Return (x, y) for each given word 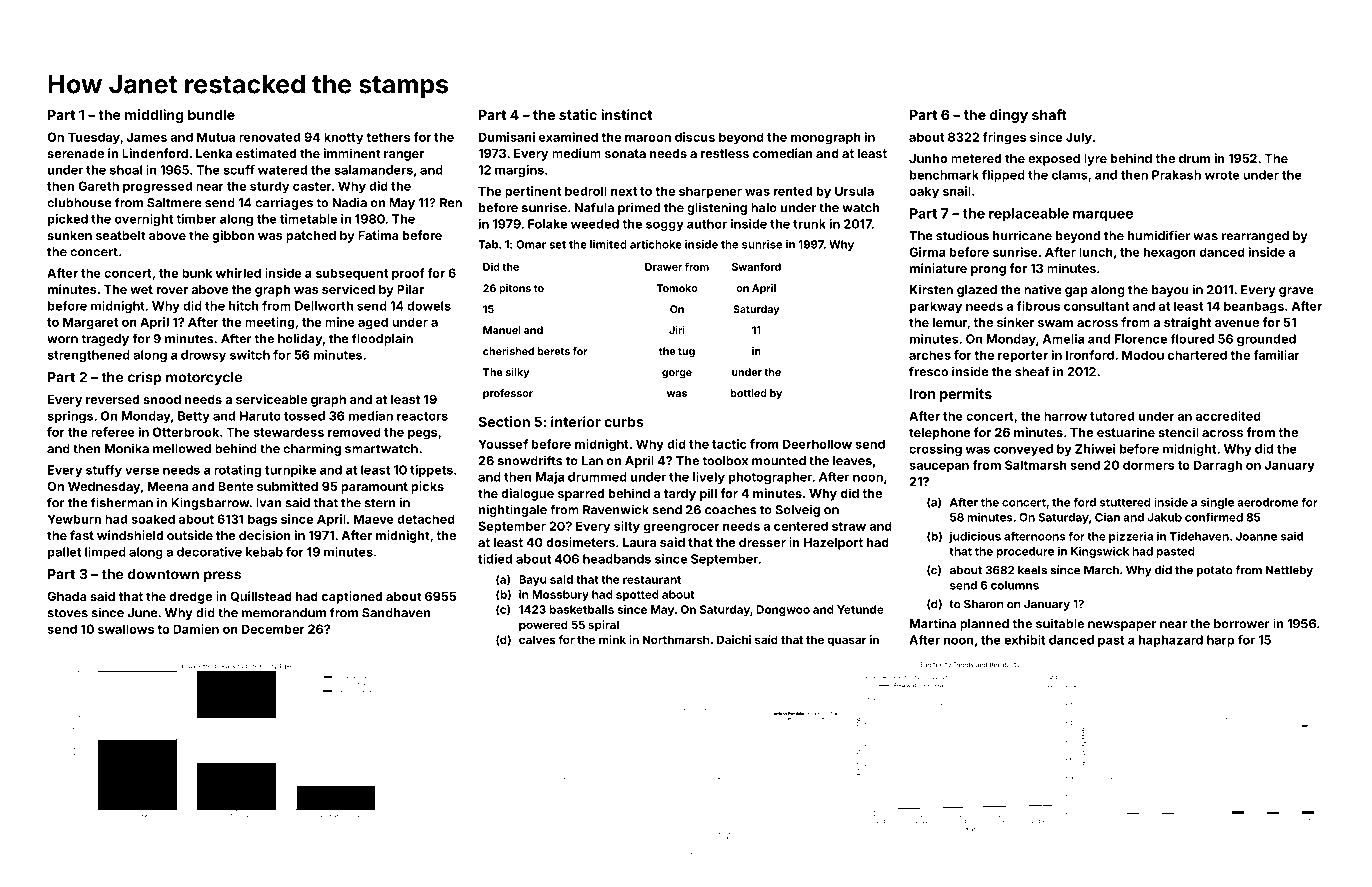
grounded (1266, 340)
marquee (1103, 216)
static (578, 114)
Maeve (374, 519)
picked (68, 220)
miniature (938, 268)
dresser (762, 542)
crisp (145, 378)
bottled (749, 393)
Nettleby (1289, 571)
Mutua (216, 137)
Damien (196, 629)
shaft (1049, 114)
